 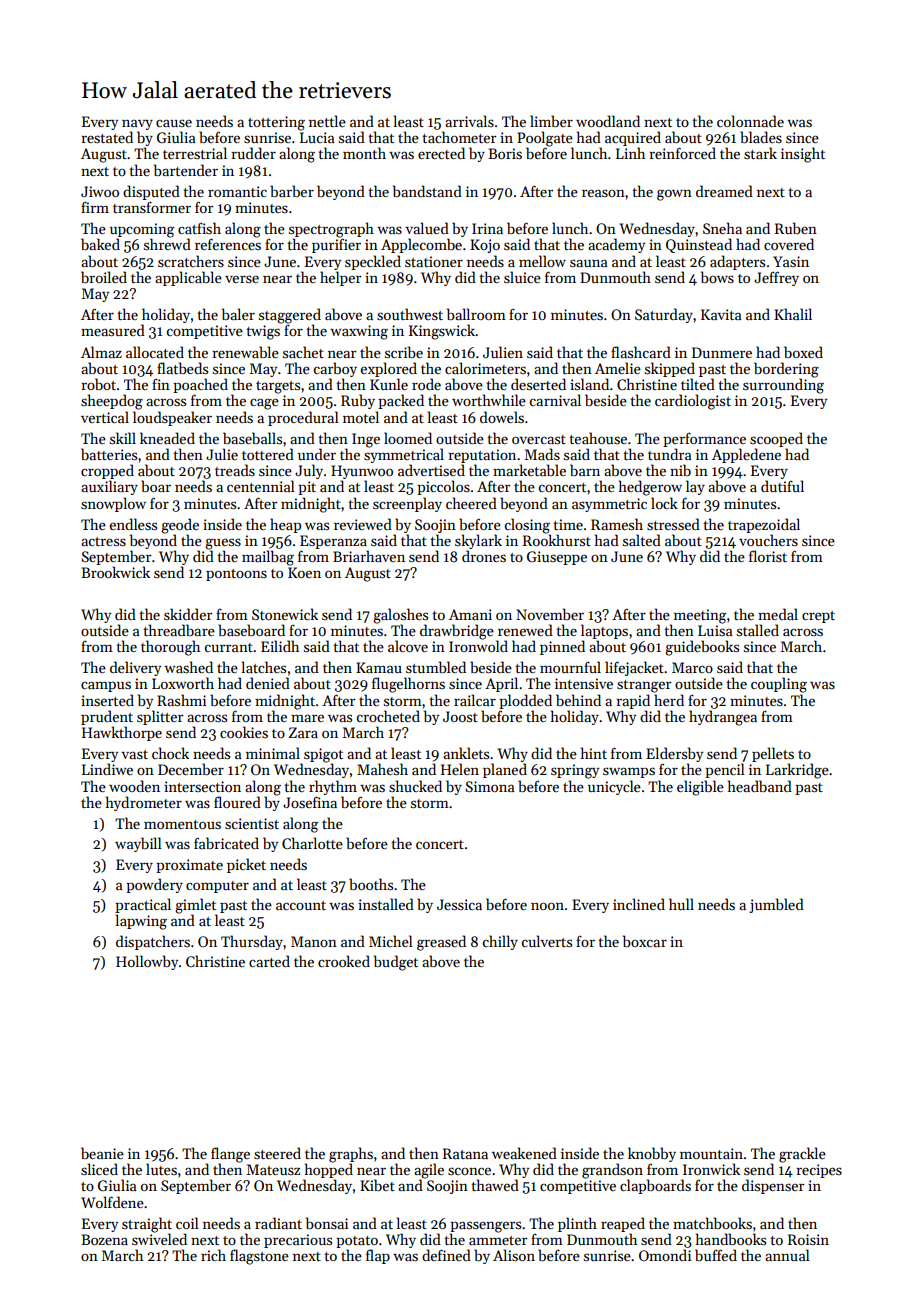 I want to click on jumbled, so click(x=776, y=905).
